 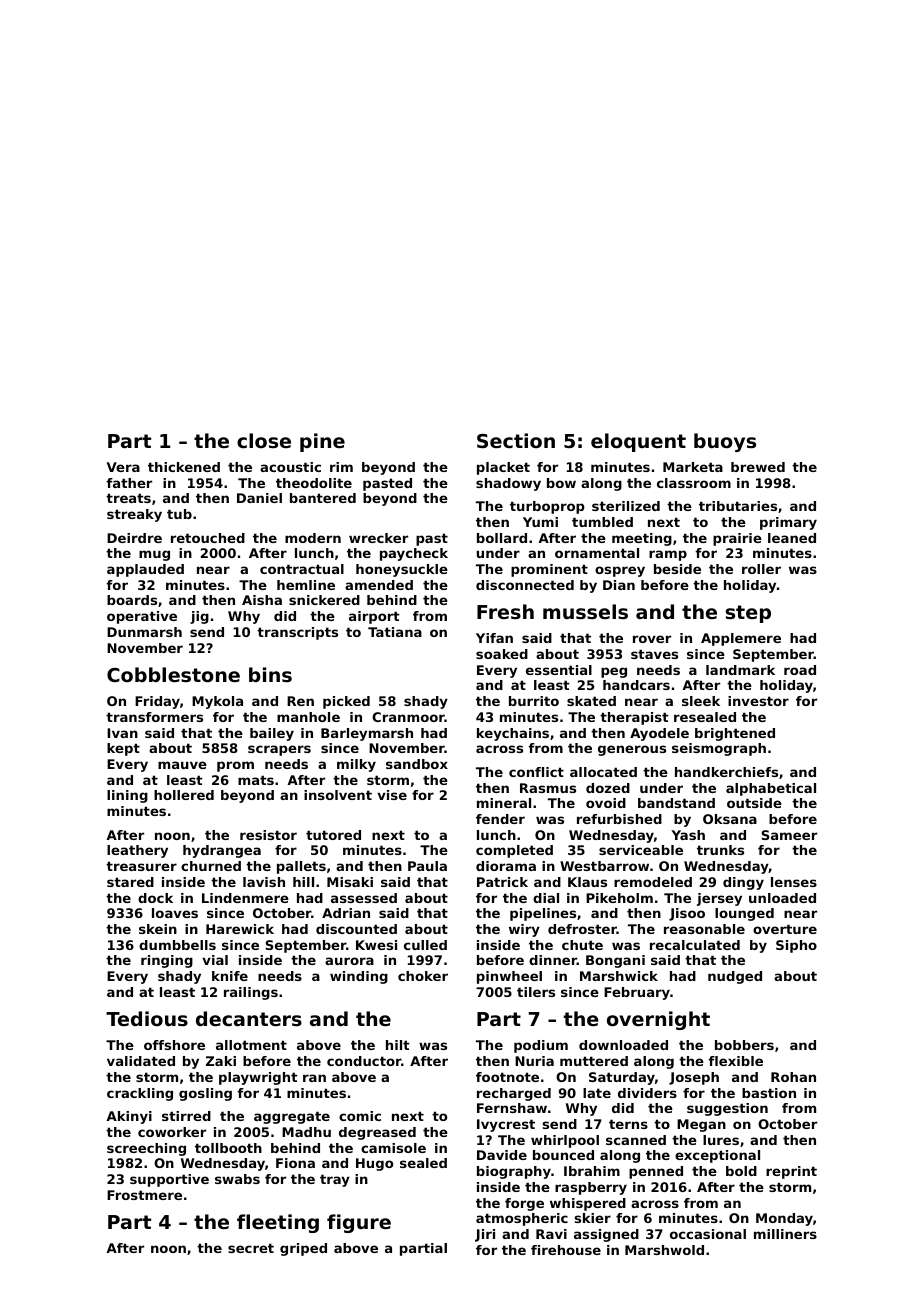 What do you see at coordinates (230, 976) in the document?
I see `knife` at bounding box center [230, 976].
